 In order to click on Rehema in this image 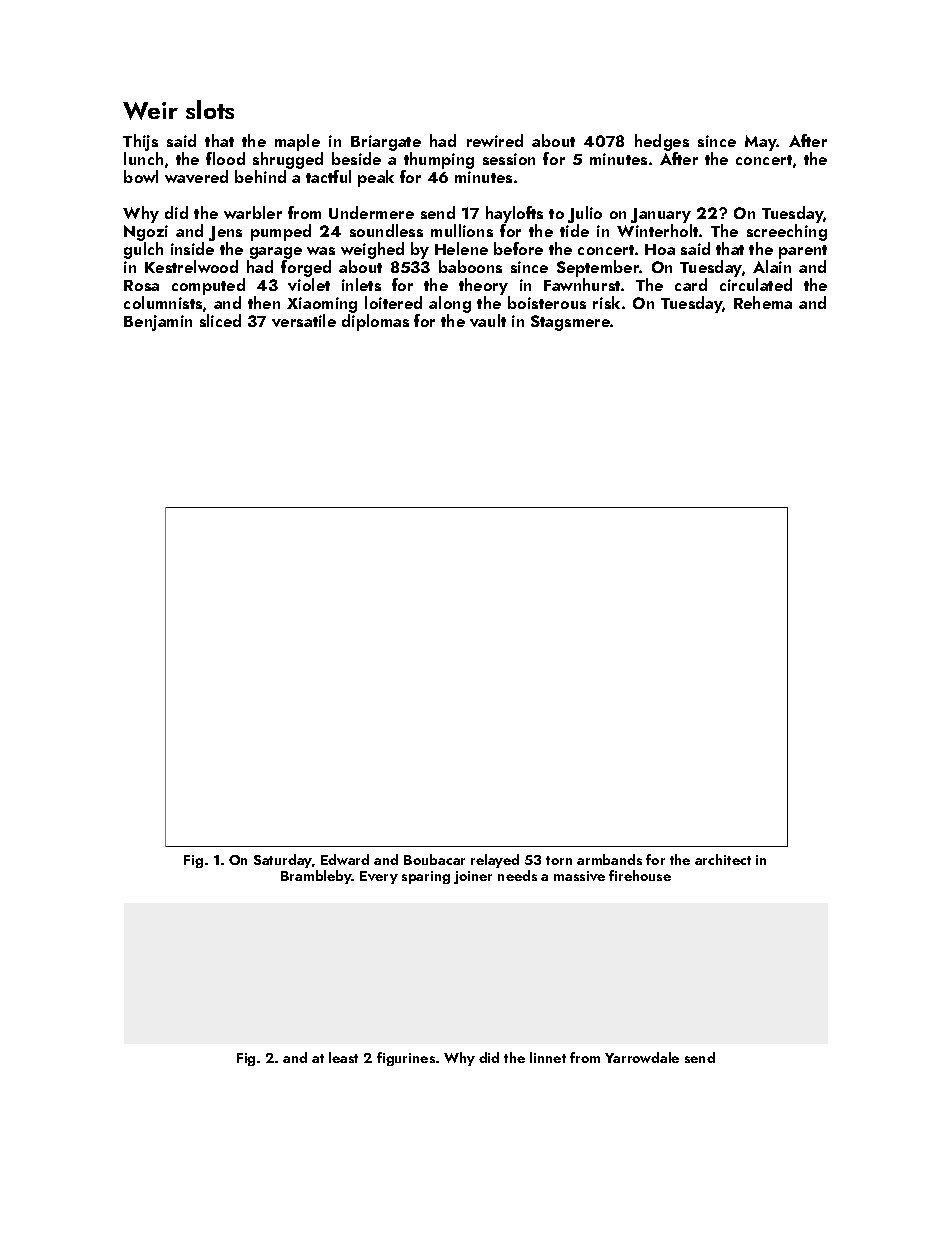, I will do `click(763, 302)`.
